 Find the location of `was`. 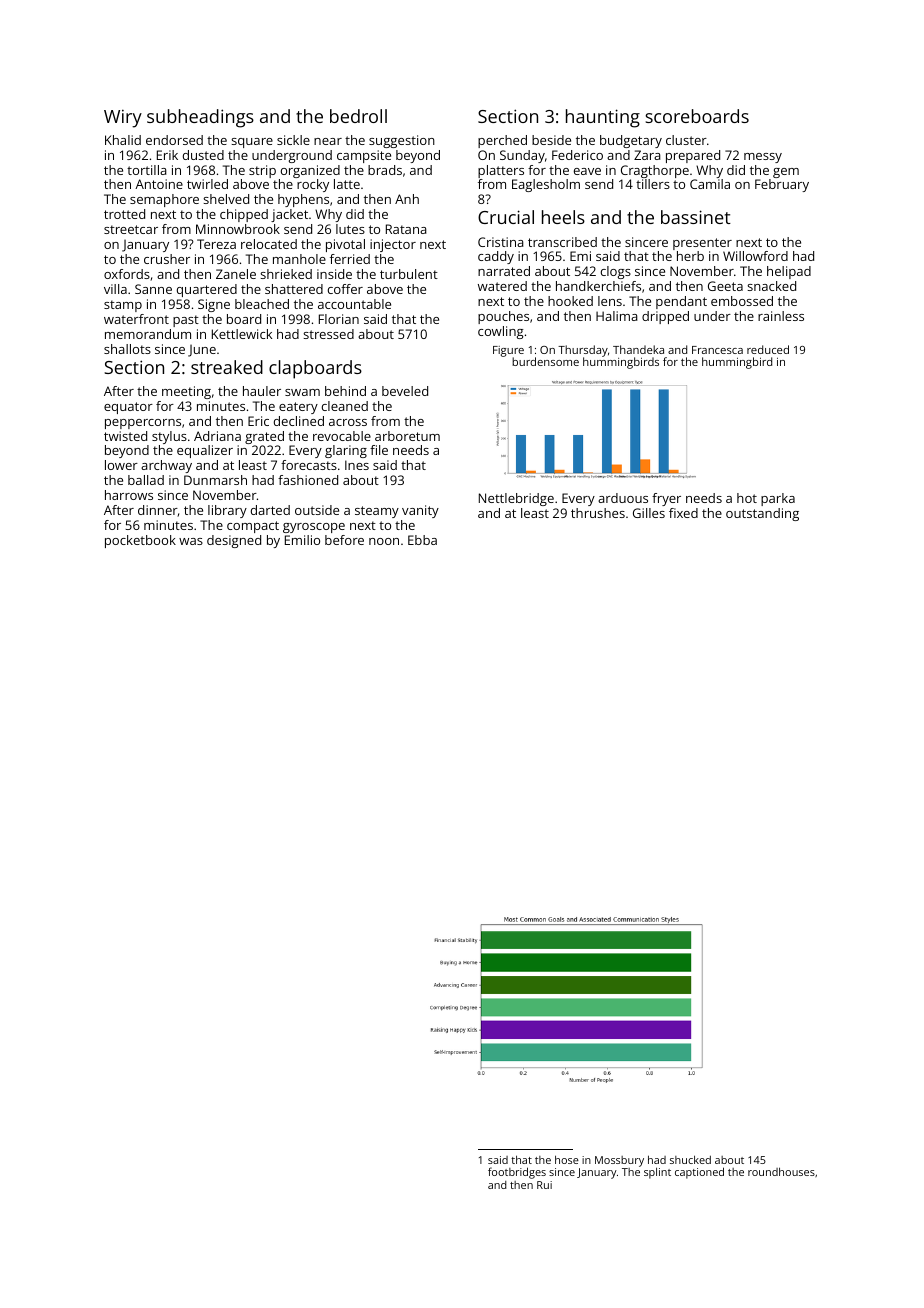

was is located at coordinates (191, 541).
